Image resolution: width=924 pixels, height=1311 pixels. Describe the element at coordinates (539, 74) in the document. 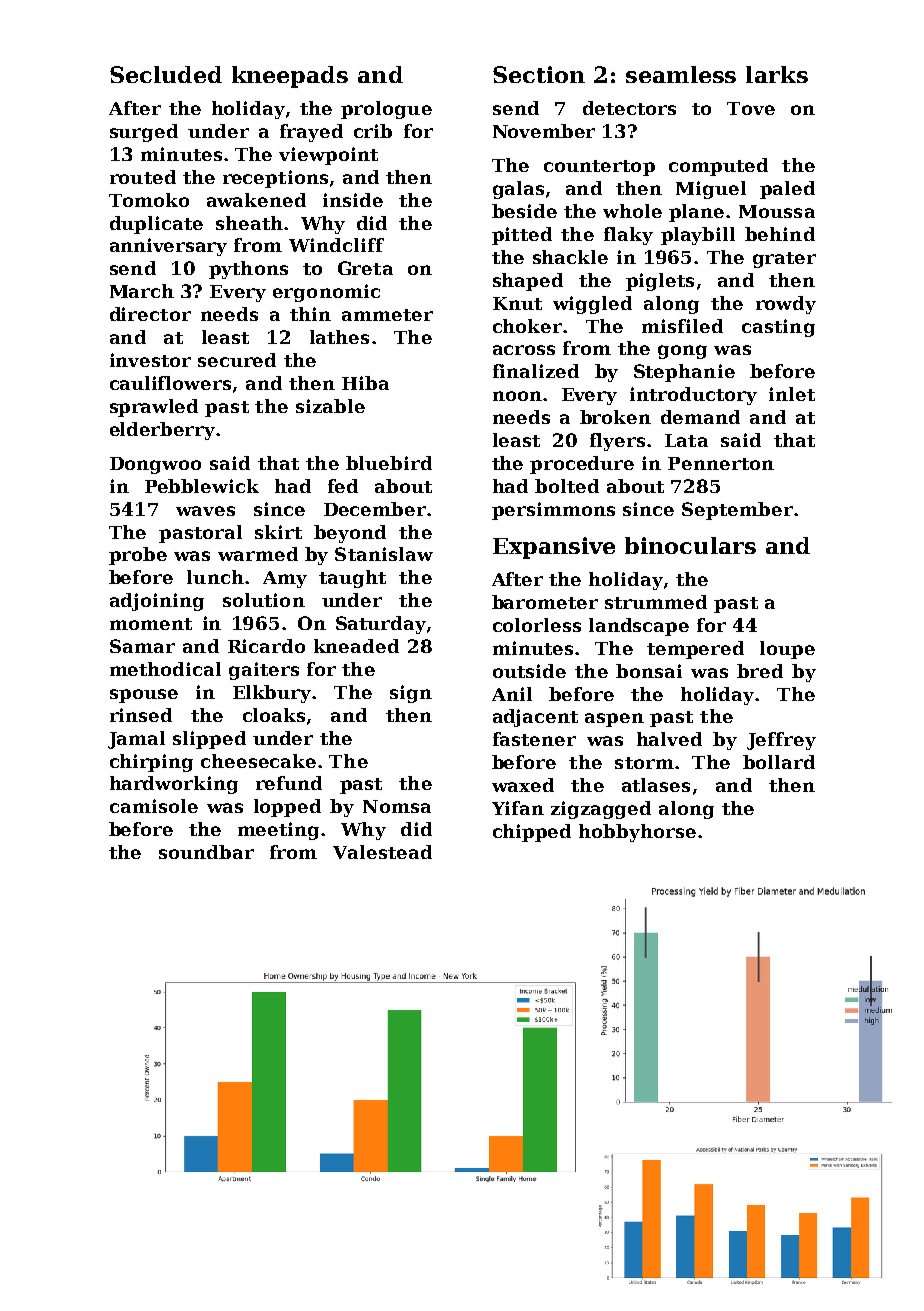

I see `Section` at that location.
